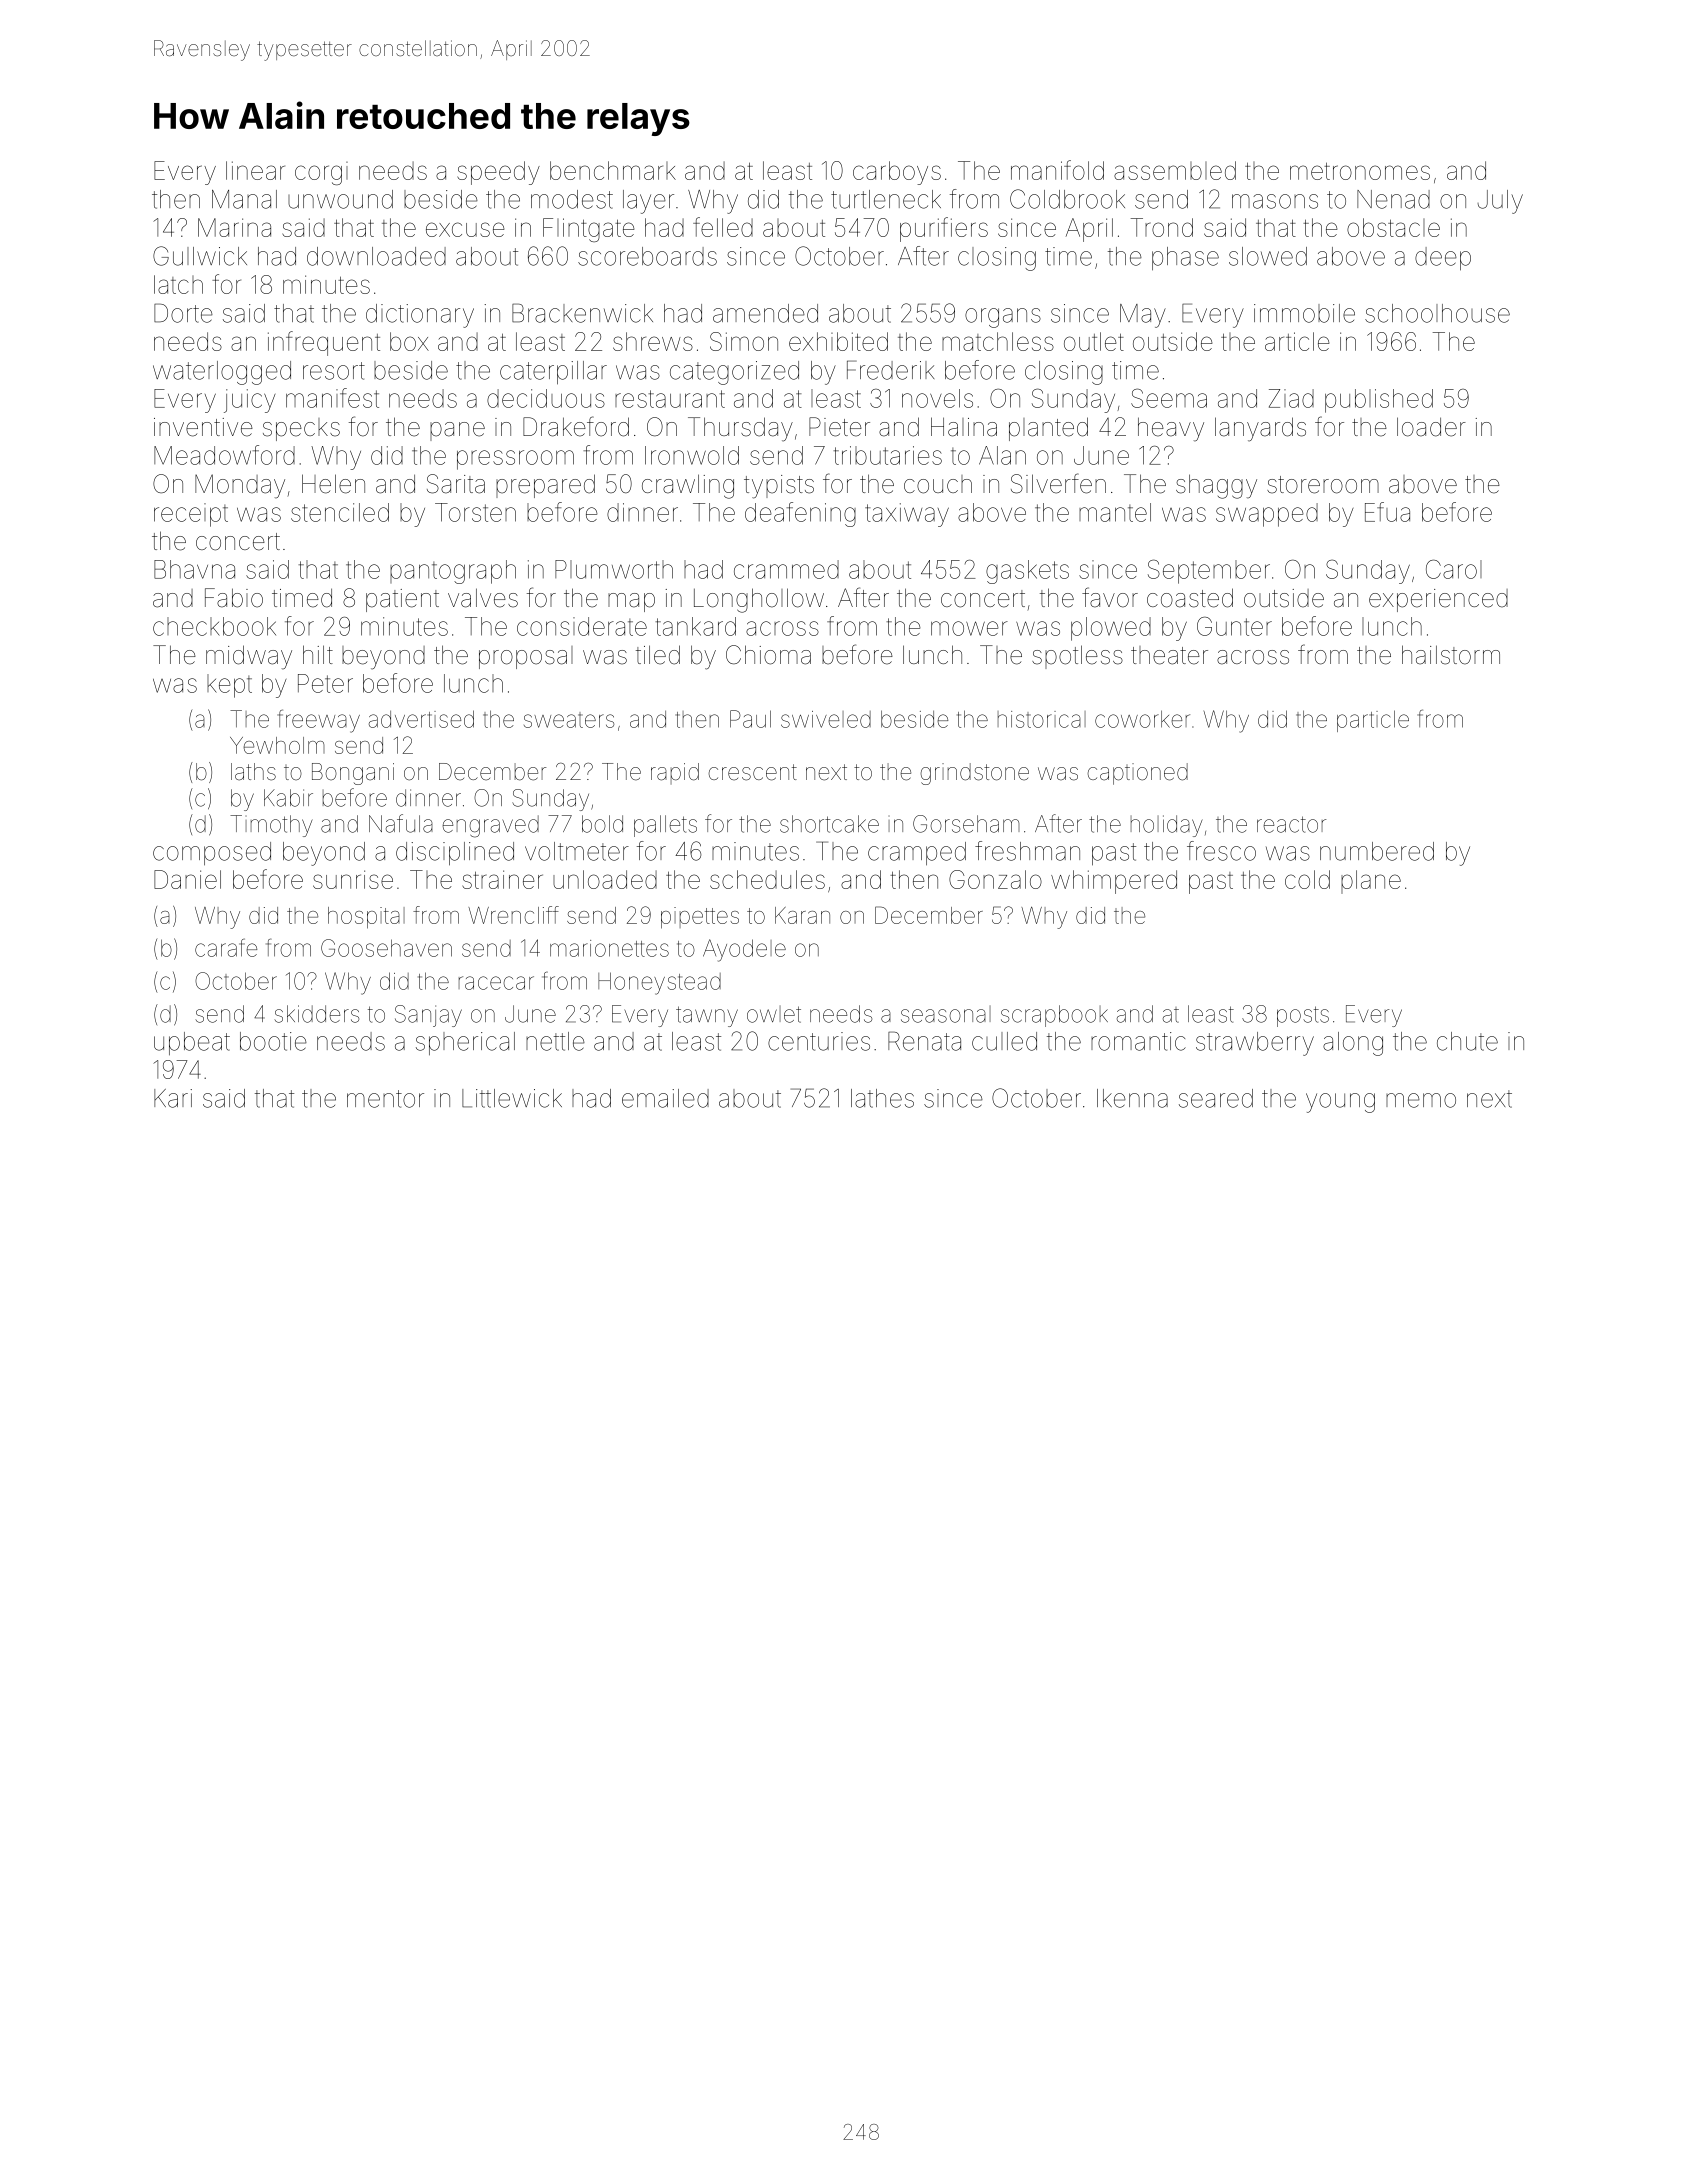 This screenshot has height=2178, width=1683. What do you see at coordinates (1360, 171) in the screenshot?
I see `metronomes` at bounding box center [1360, 171].
